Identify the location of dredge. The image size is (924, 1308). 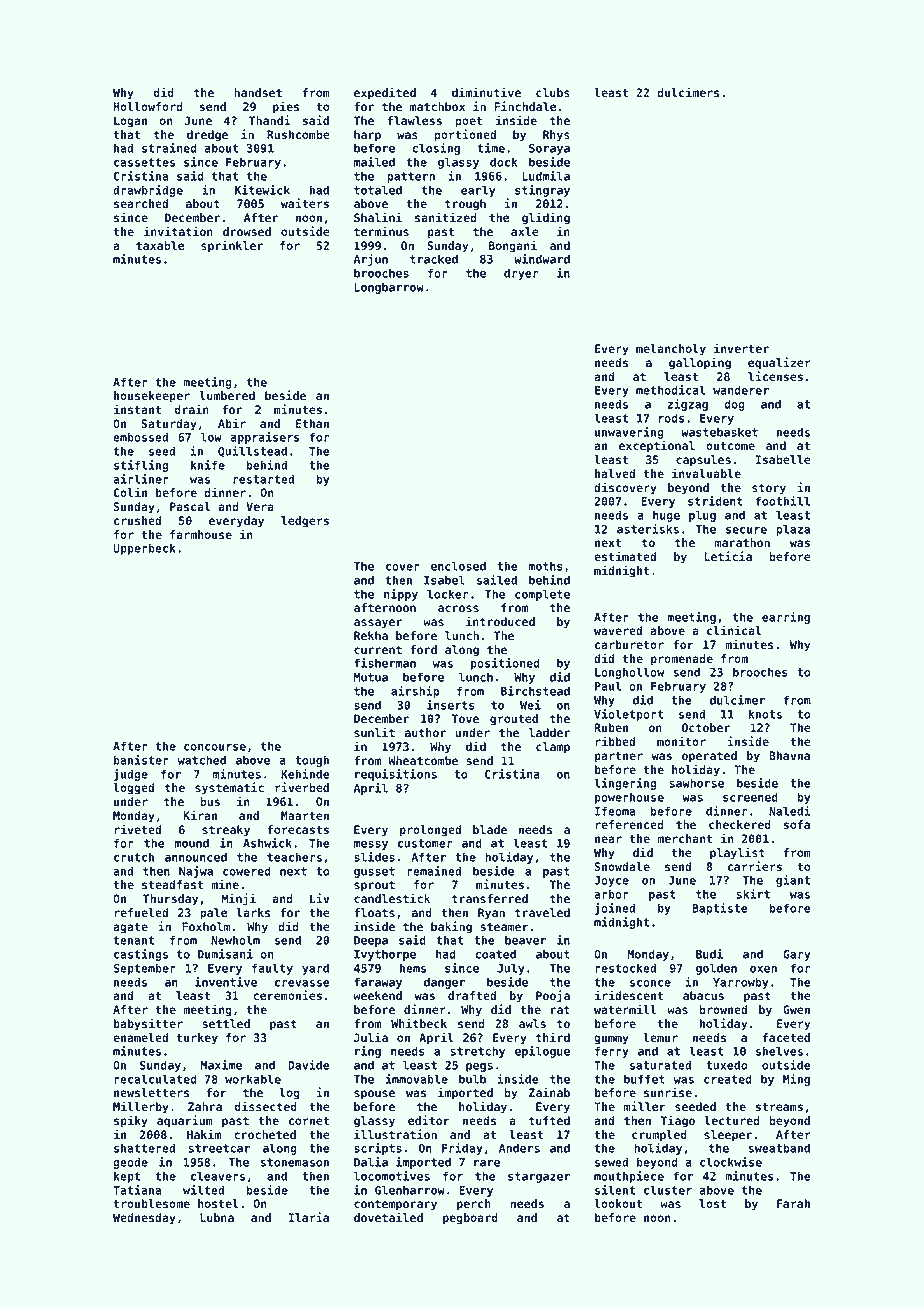
(207, 136).
